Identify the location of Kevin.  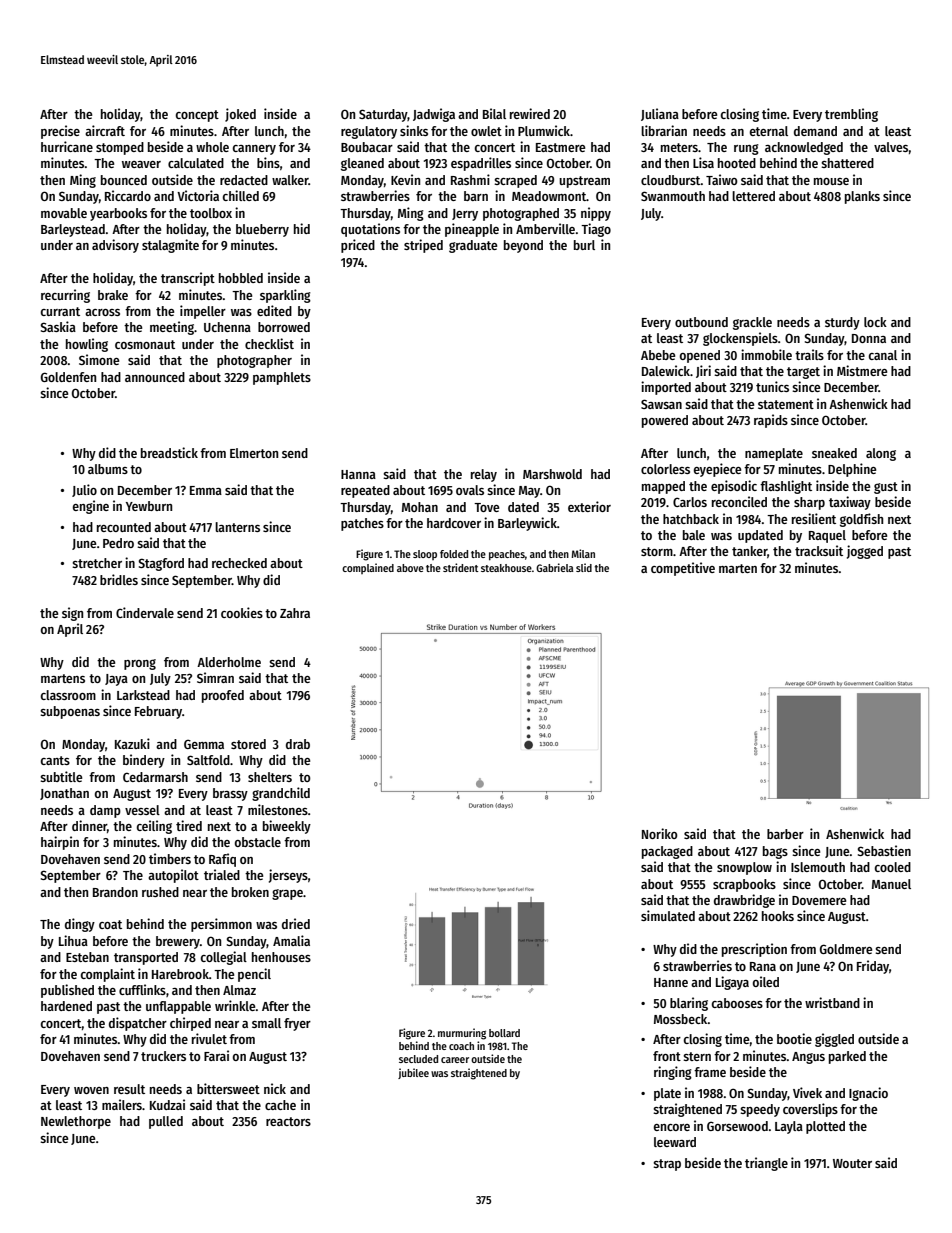
(405, 179).
